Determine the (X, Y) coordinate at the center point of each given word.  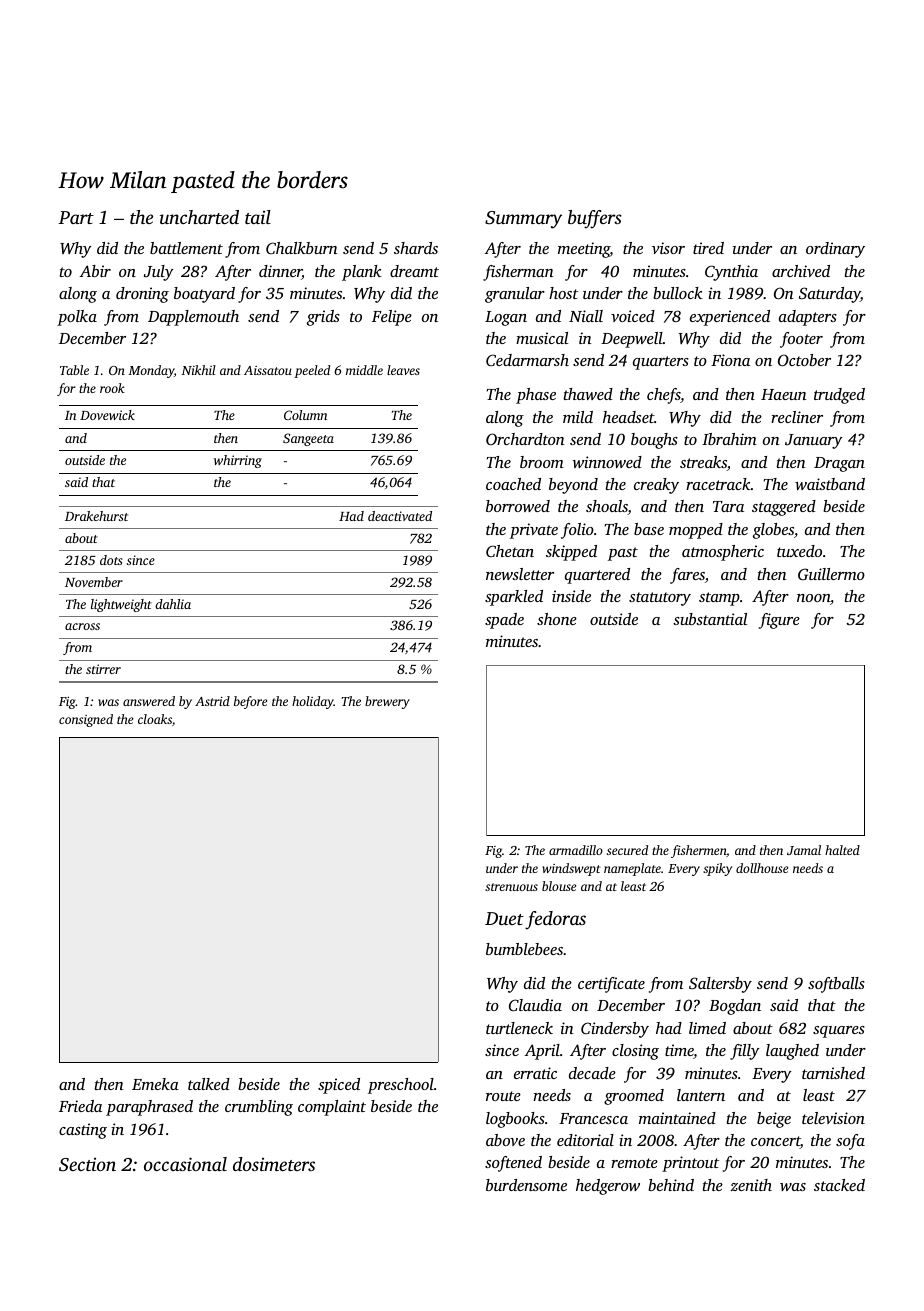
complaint (332, 1108)
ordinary (835, 250)
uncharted (199, 217)
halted (842, 850)
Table (74, 370)
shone (557, 619)
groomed (634, 1097)
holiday (313, 702)
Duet (504, 918)
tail (258, 217)
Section (87, 1165)
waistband (830, 484)
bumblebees (524, 949)
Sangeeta (308, 439)
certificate (611, 985)
